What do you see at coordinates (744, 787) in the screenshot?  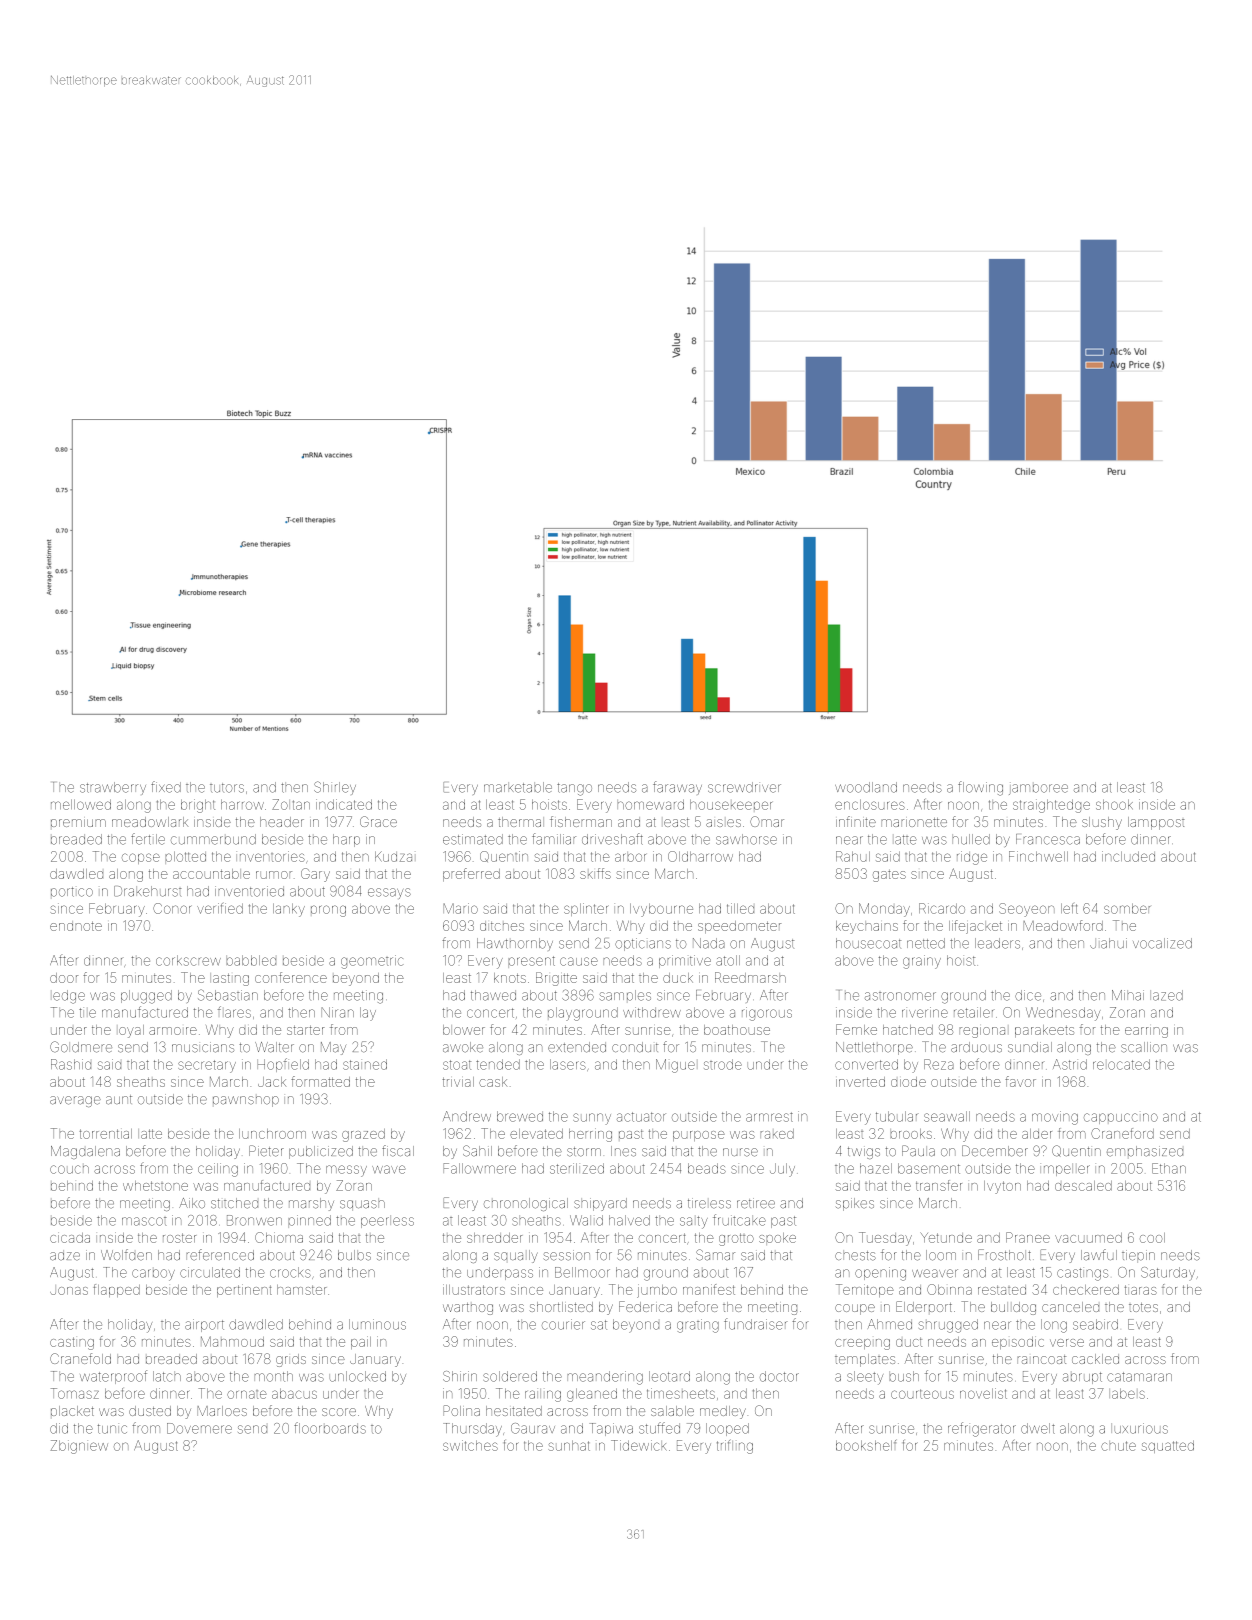 I see `screwdriver` at bounding box center [744, 787].
